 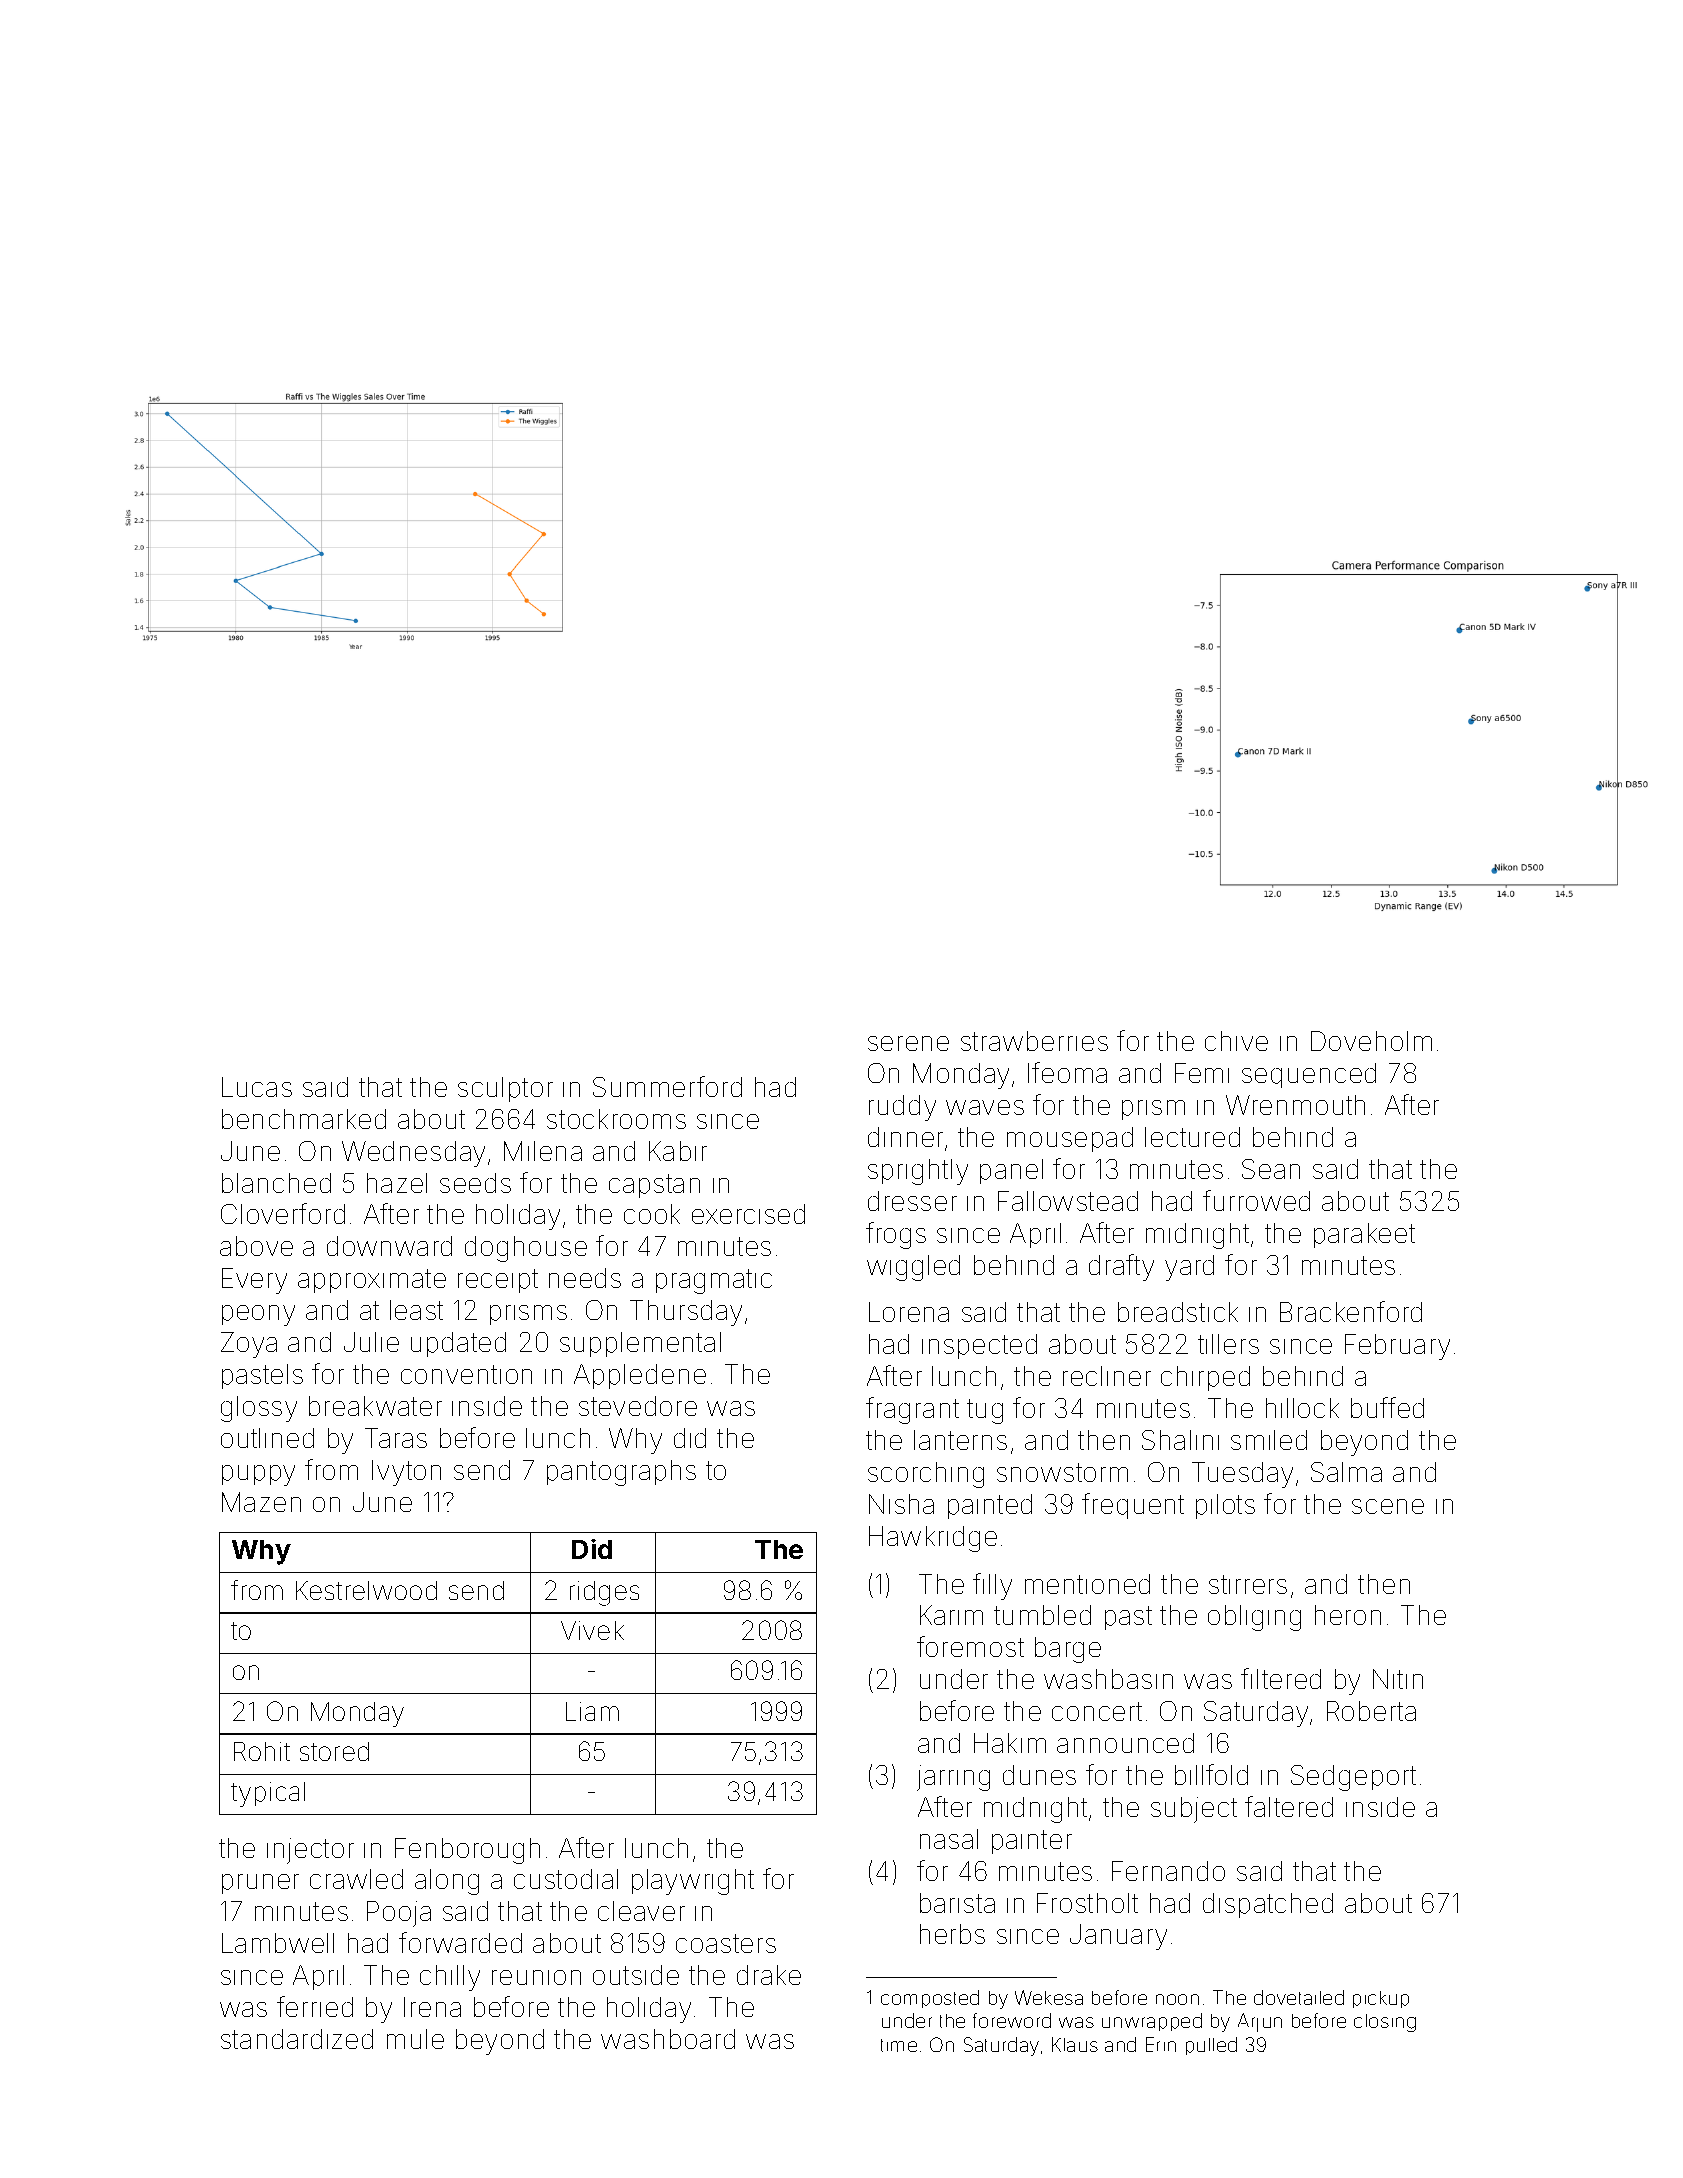 I want to click on Lucas, so click(x=257, y=1087).
